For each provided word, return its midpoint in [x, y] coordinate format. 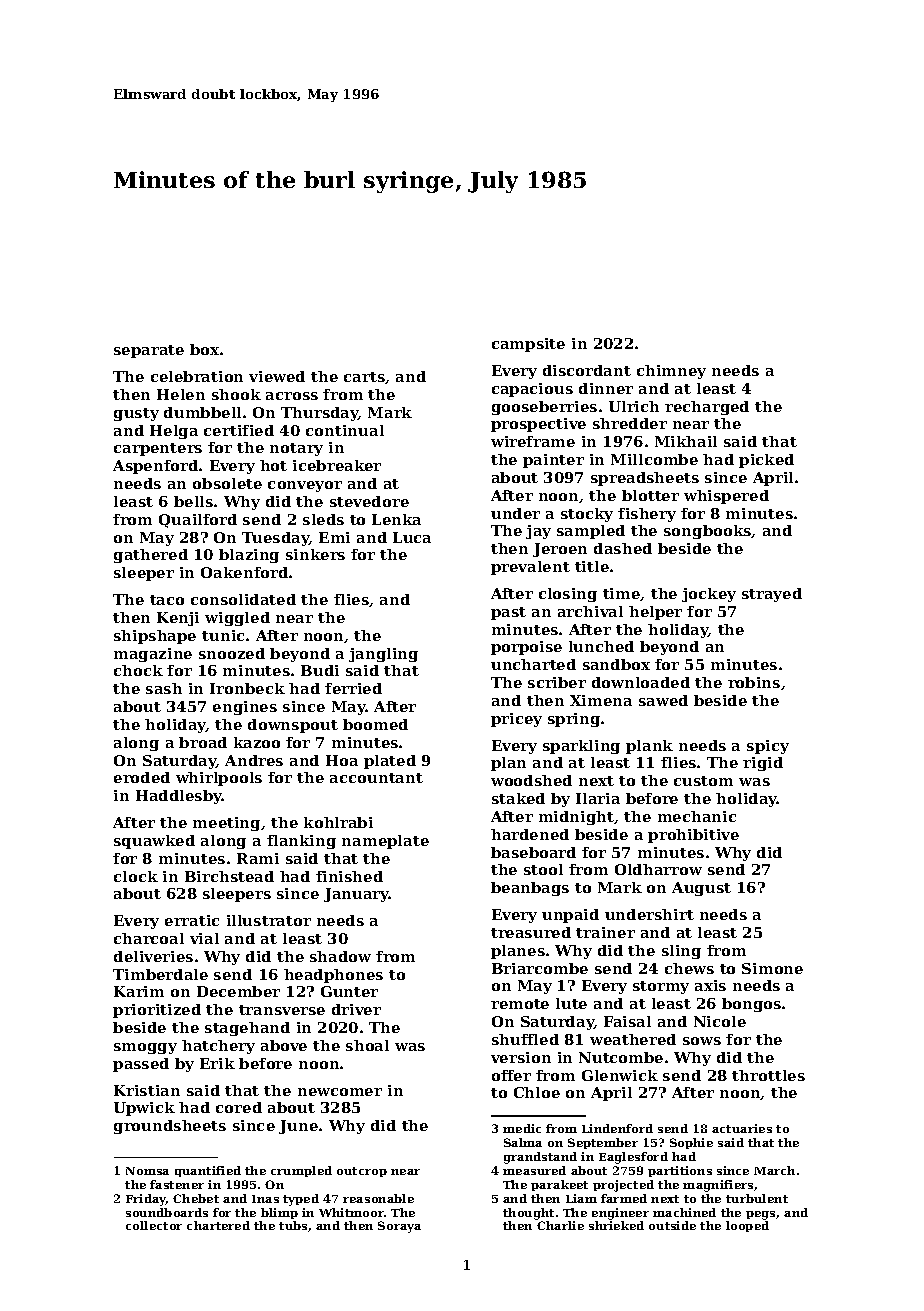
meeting [226, 824]
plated [390, 762]
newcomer [340, 1092]
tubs [293, 1225]
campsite [528, 345]
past [508, 613]
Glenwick [620, 1075]
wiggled [237, 619]
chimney [671, 372]
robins [754, 682]
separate [149, 351]
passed [141, 1065]
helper [655, 613]
